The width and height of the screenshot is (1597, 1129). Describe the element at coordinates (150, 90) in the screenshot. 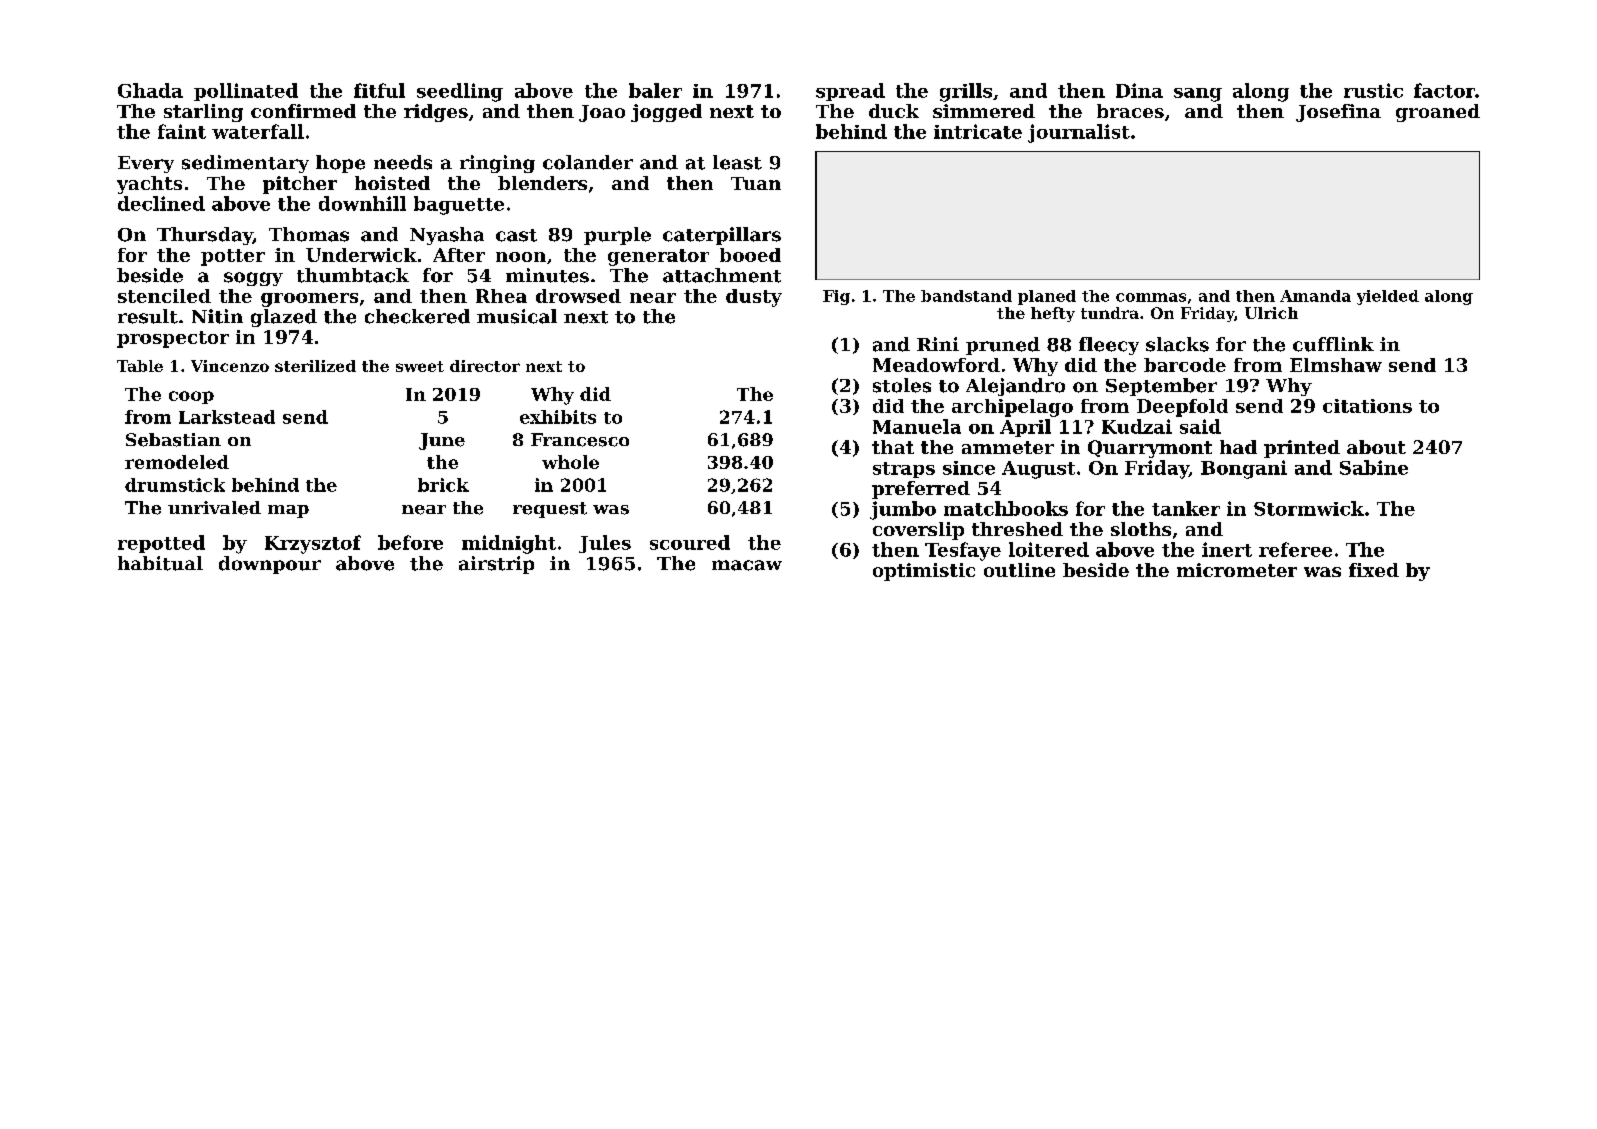

I see `Ghada` at that location.
